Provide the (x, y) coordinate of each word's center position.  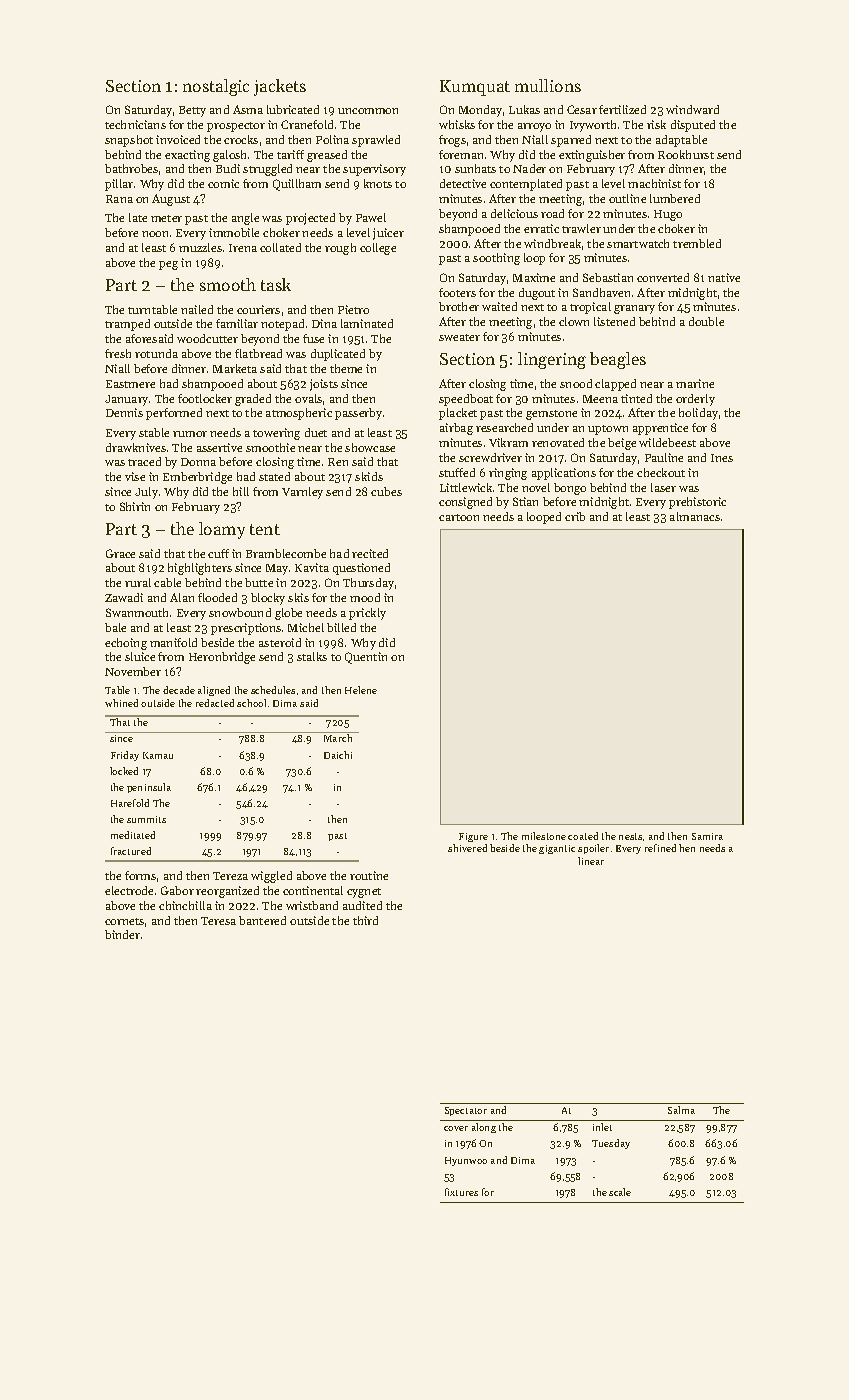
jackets (280, 87)
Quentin (366, 658)
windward (692, 109)
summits (146, 819)
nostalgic (216, 87)
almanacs (695, 516)
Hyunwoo (466, 1161)
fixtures (461, 1192)
